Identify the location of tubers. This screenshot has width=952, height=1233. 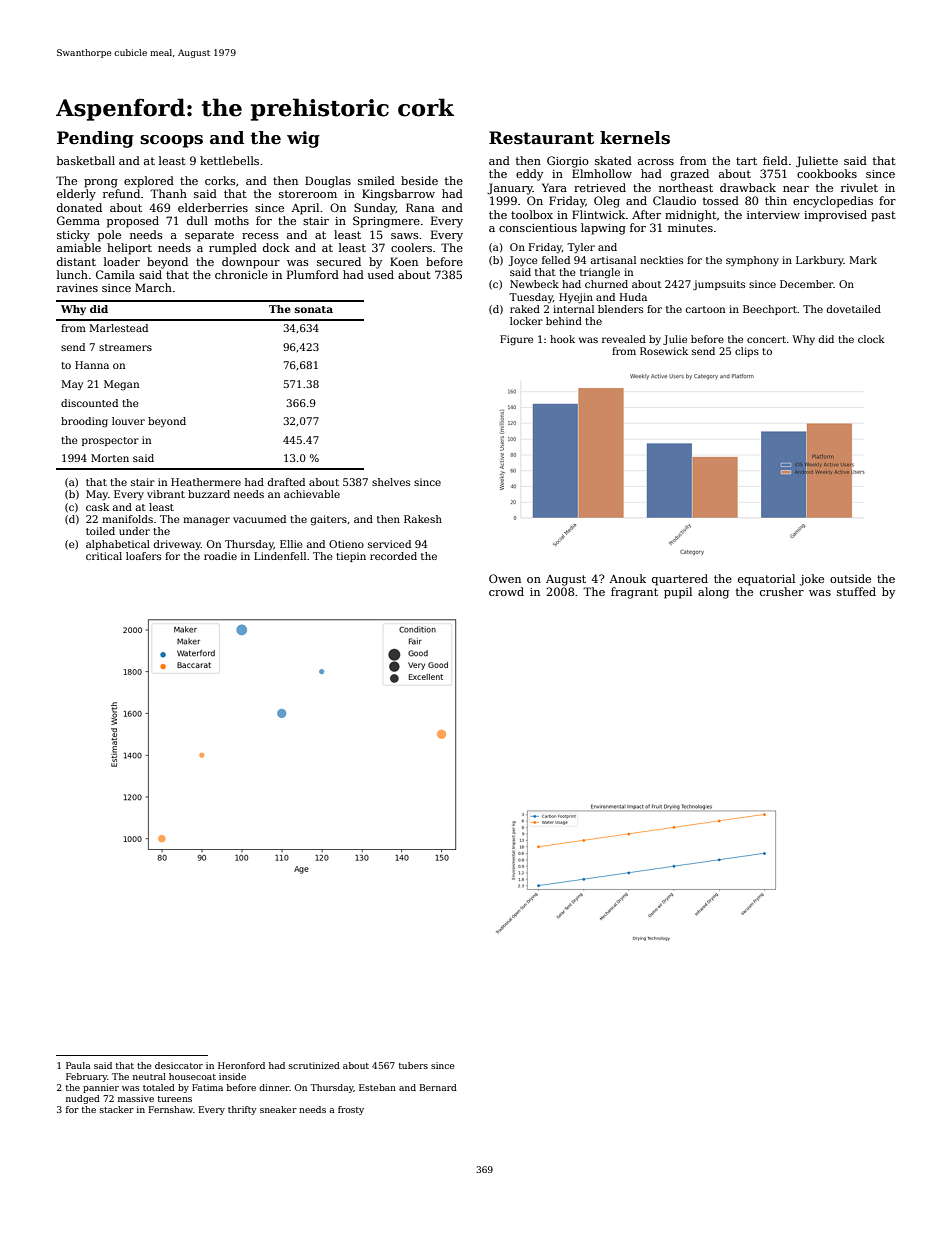
(413, 1065).
